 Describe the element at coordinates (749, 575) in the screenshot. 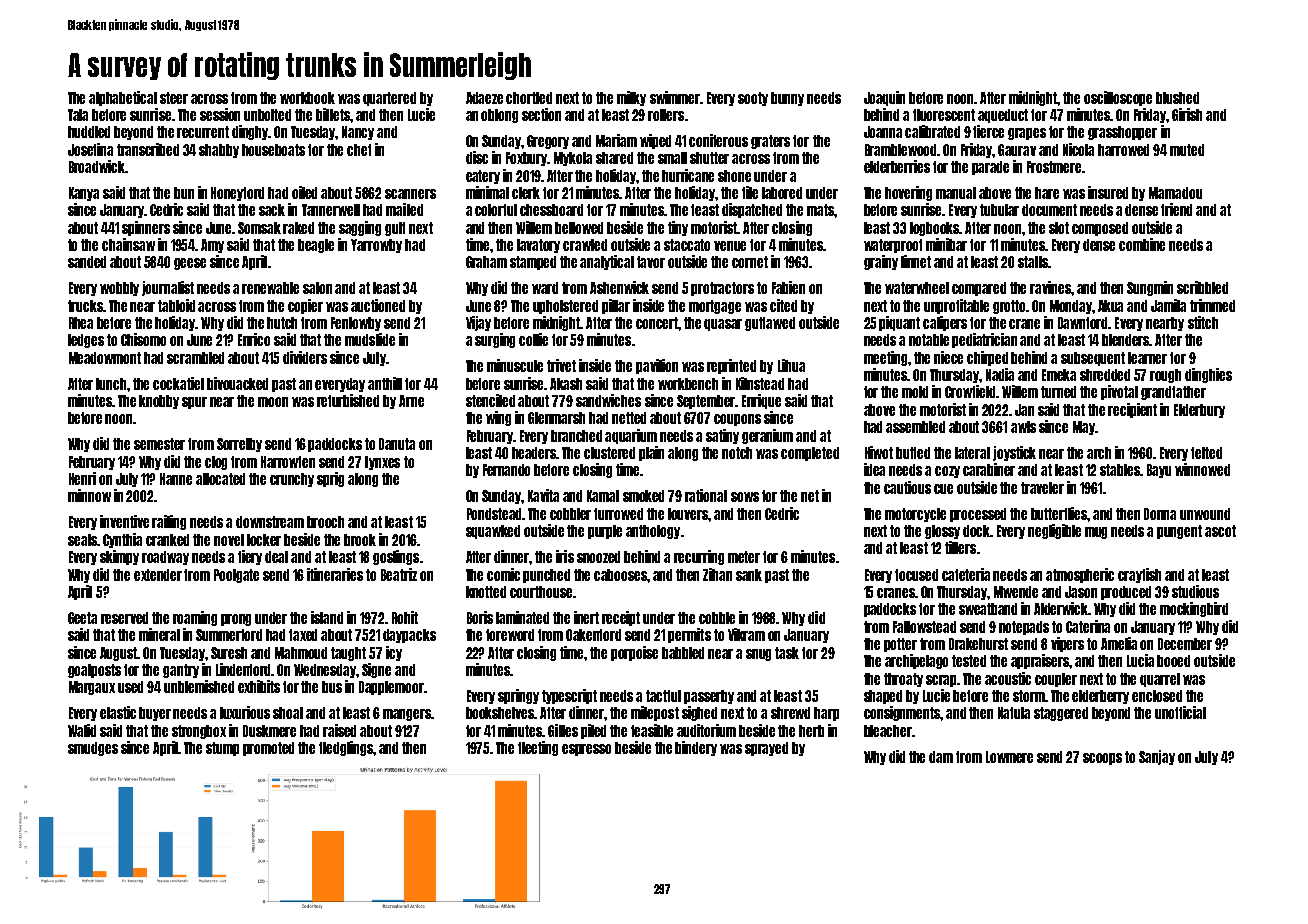

I see `sank` at that location.
